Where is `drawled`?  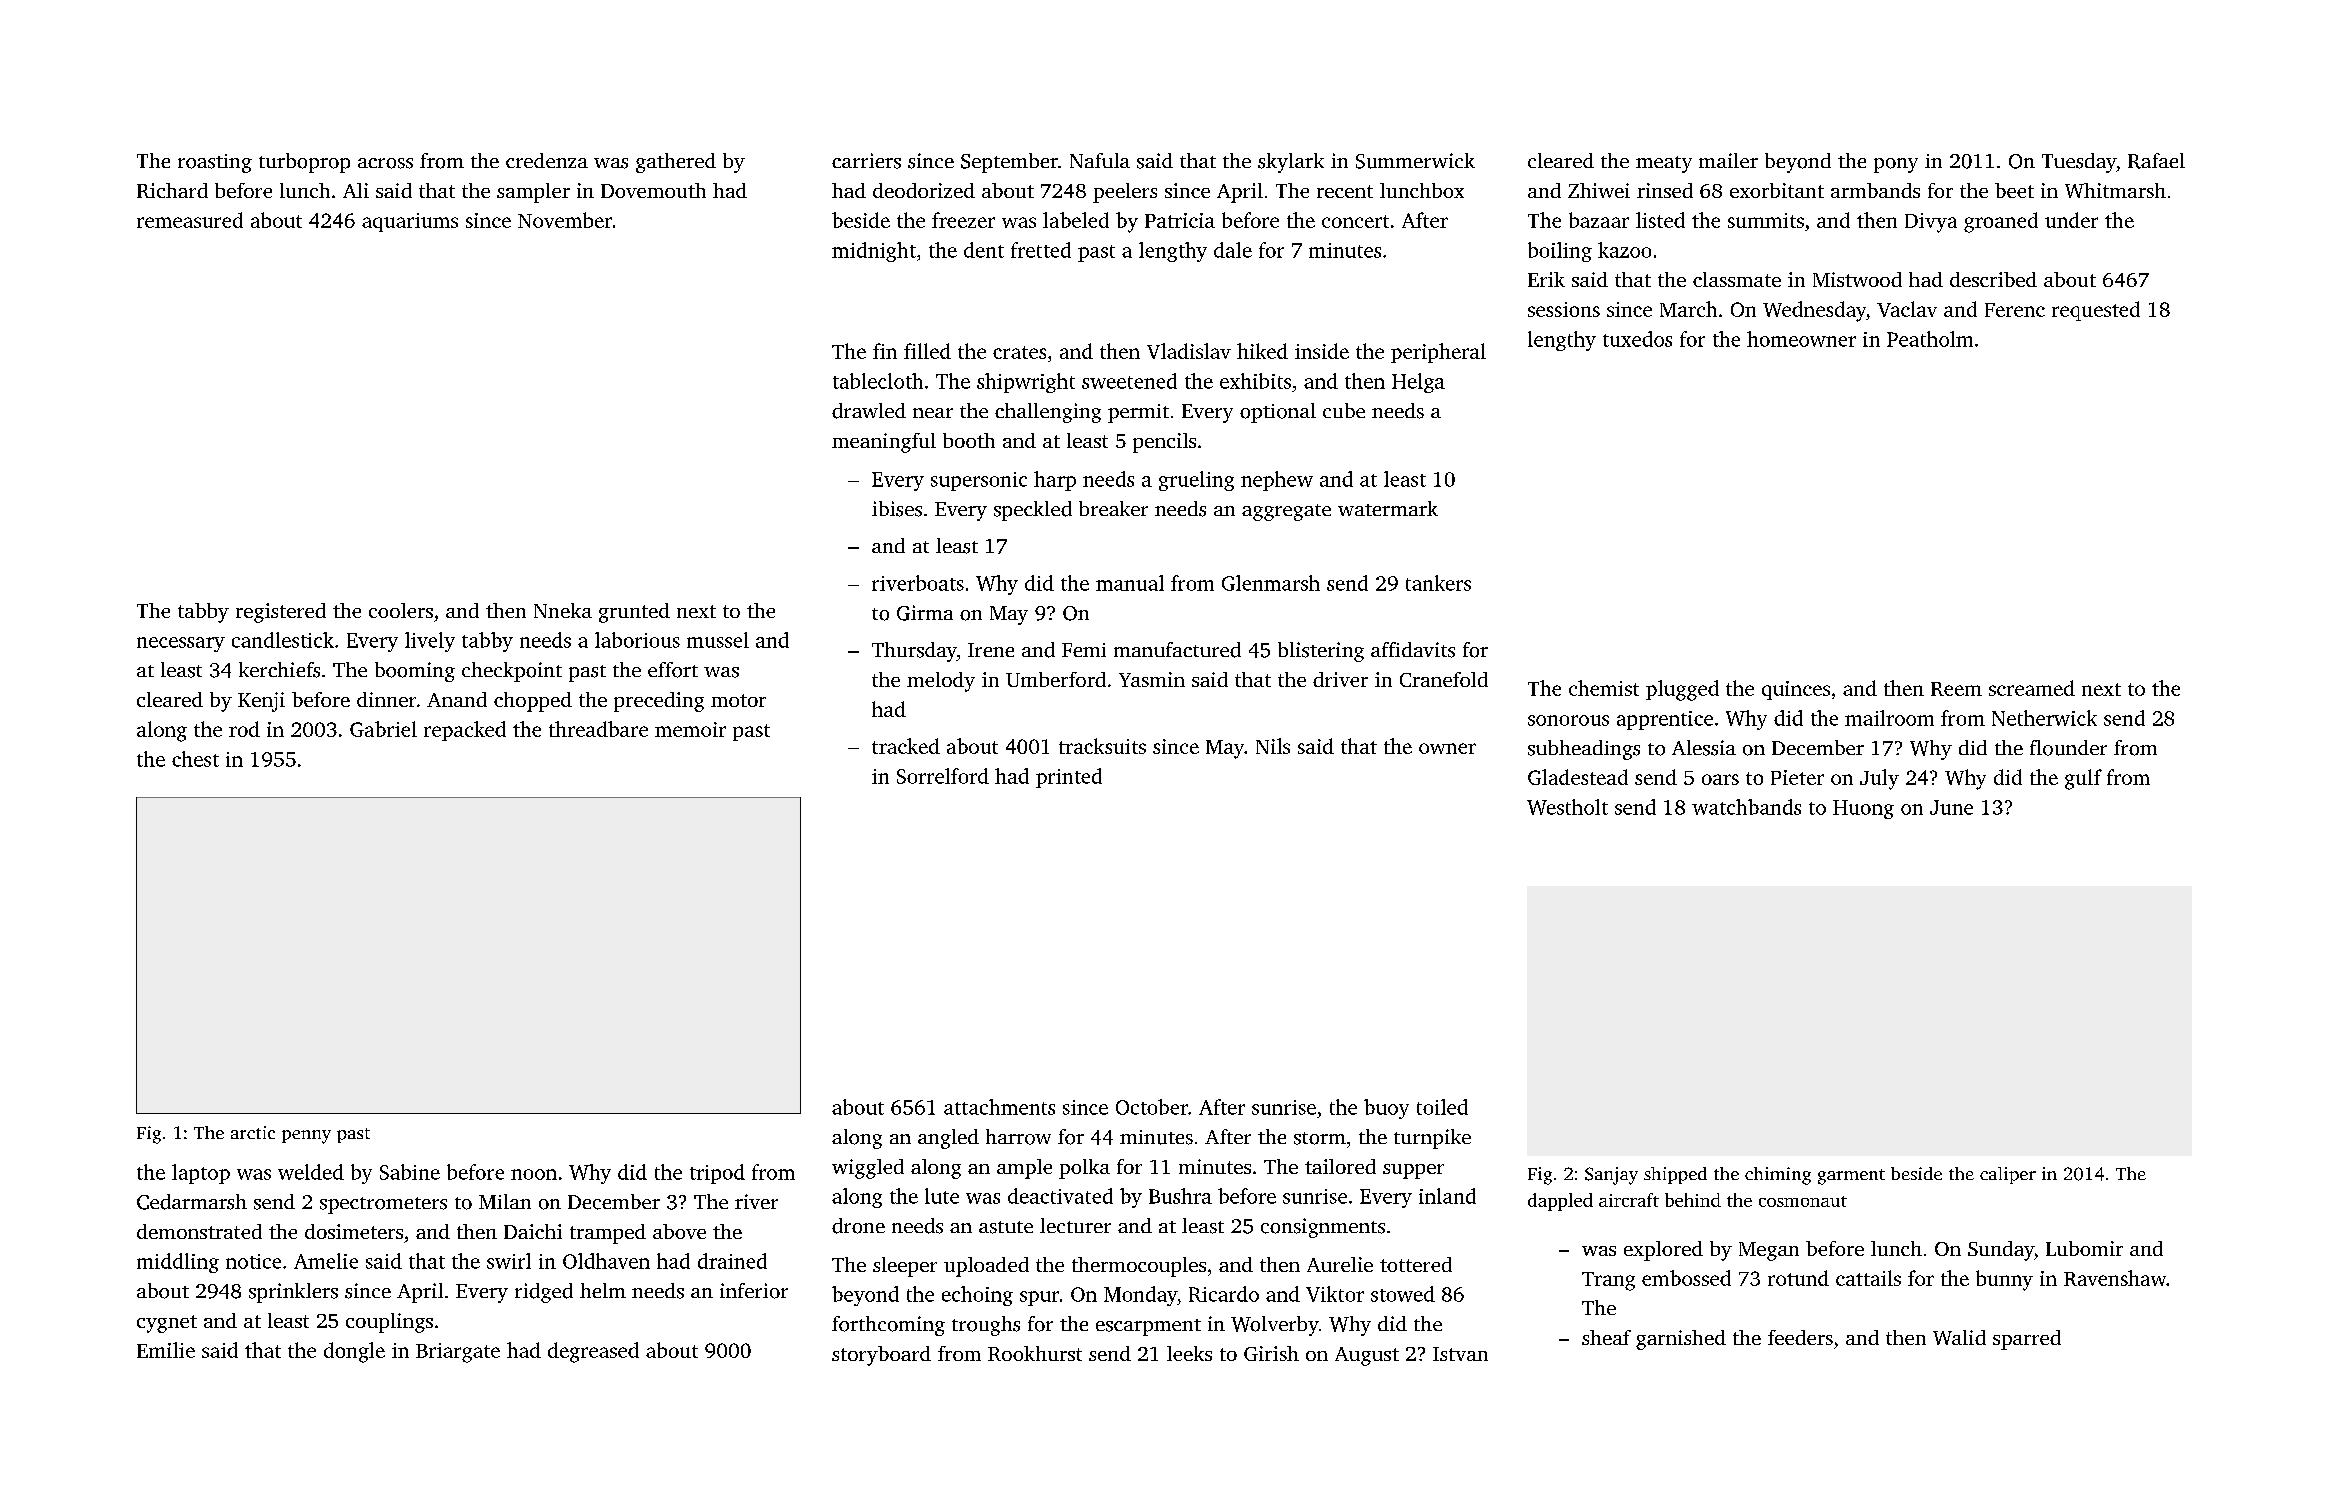
drawled is located at coordinates (869, 411).
